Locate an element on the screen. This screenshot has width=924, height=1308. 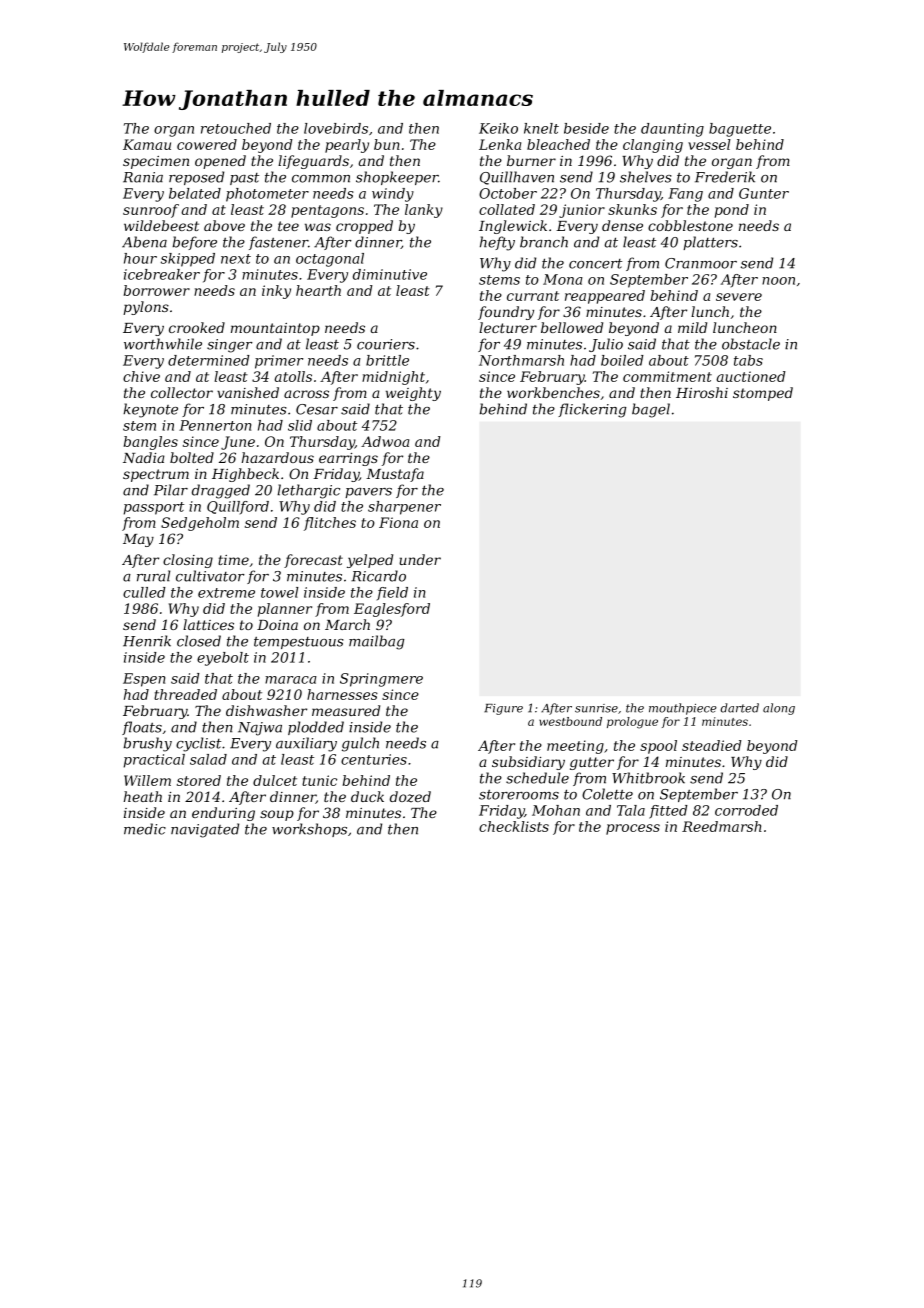
Reedmarsh is located at coordinates (722, 826).
